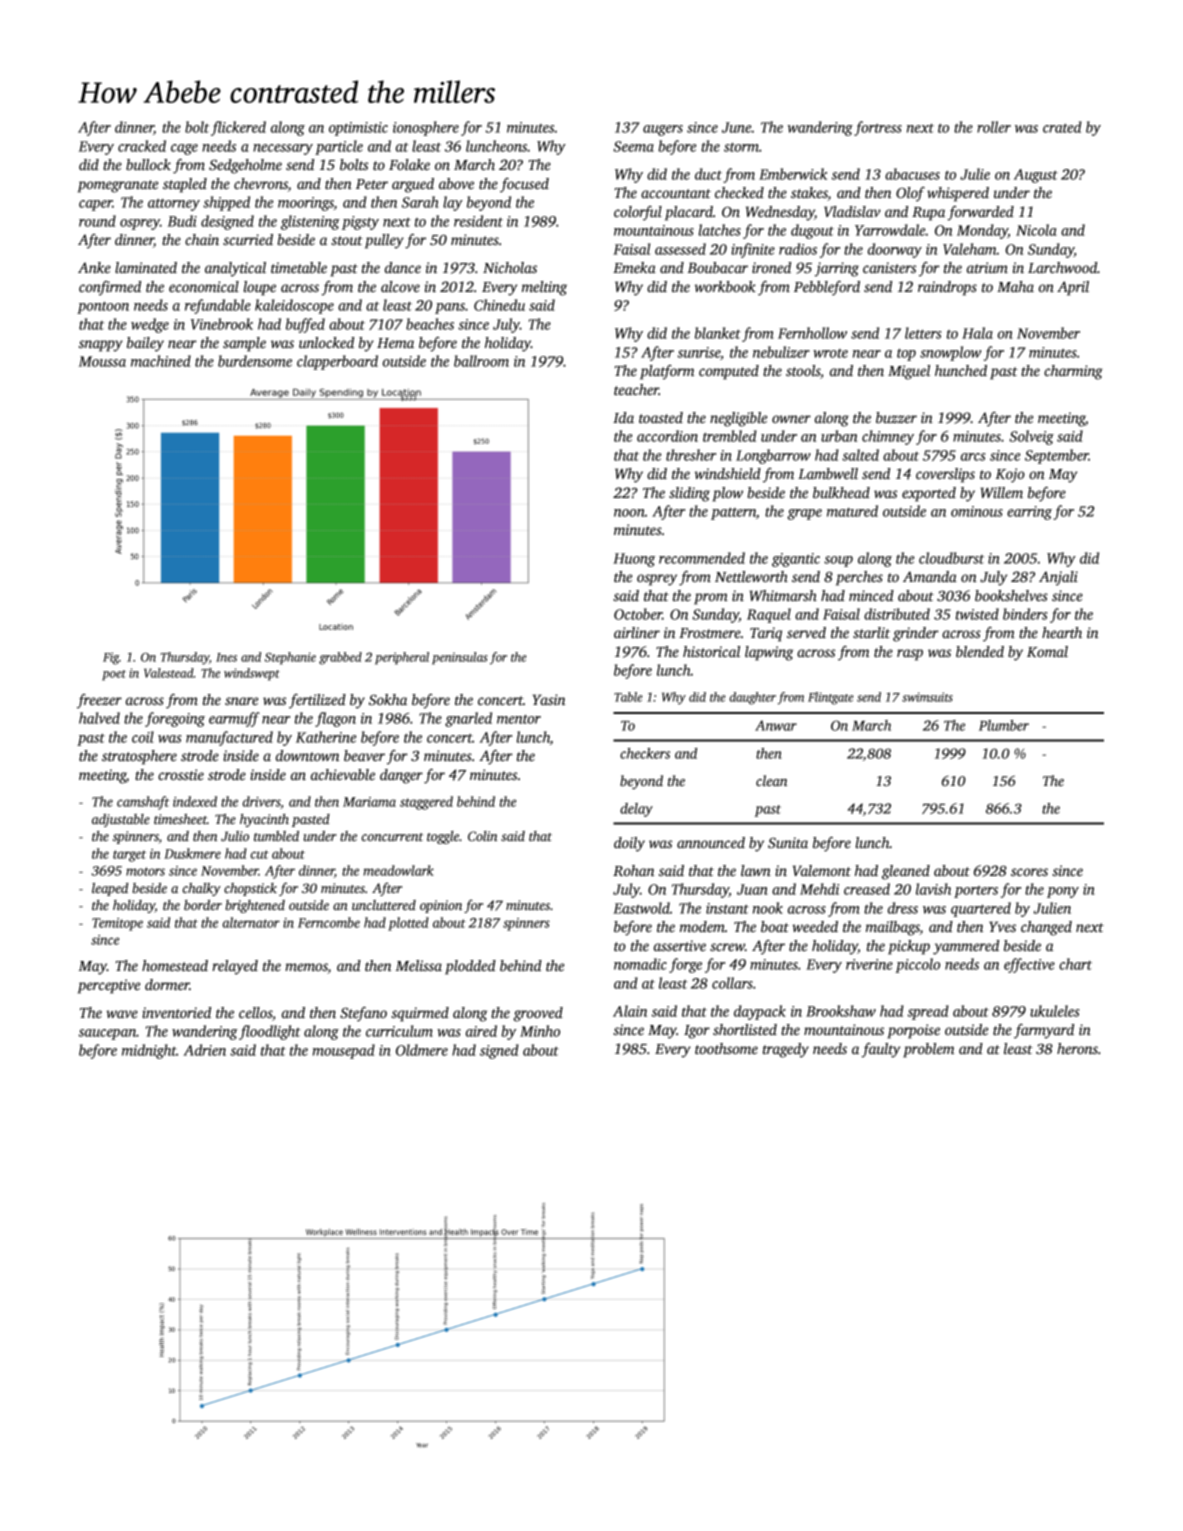 The height and width of the page is (1531, 1183). What do you see at coordinates (540, 1031) in the page?
I see `Minho` at bounding box center [540, 1031].
